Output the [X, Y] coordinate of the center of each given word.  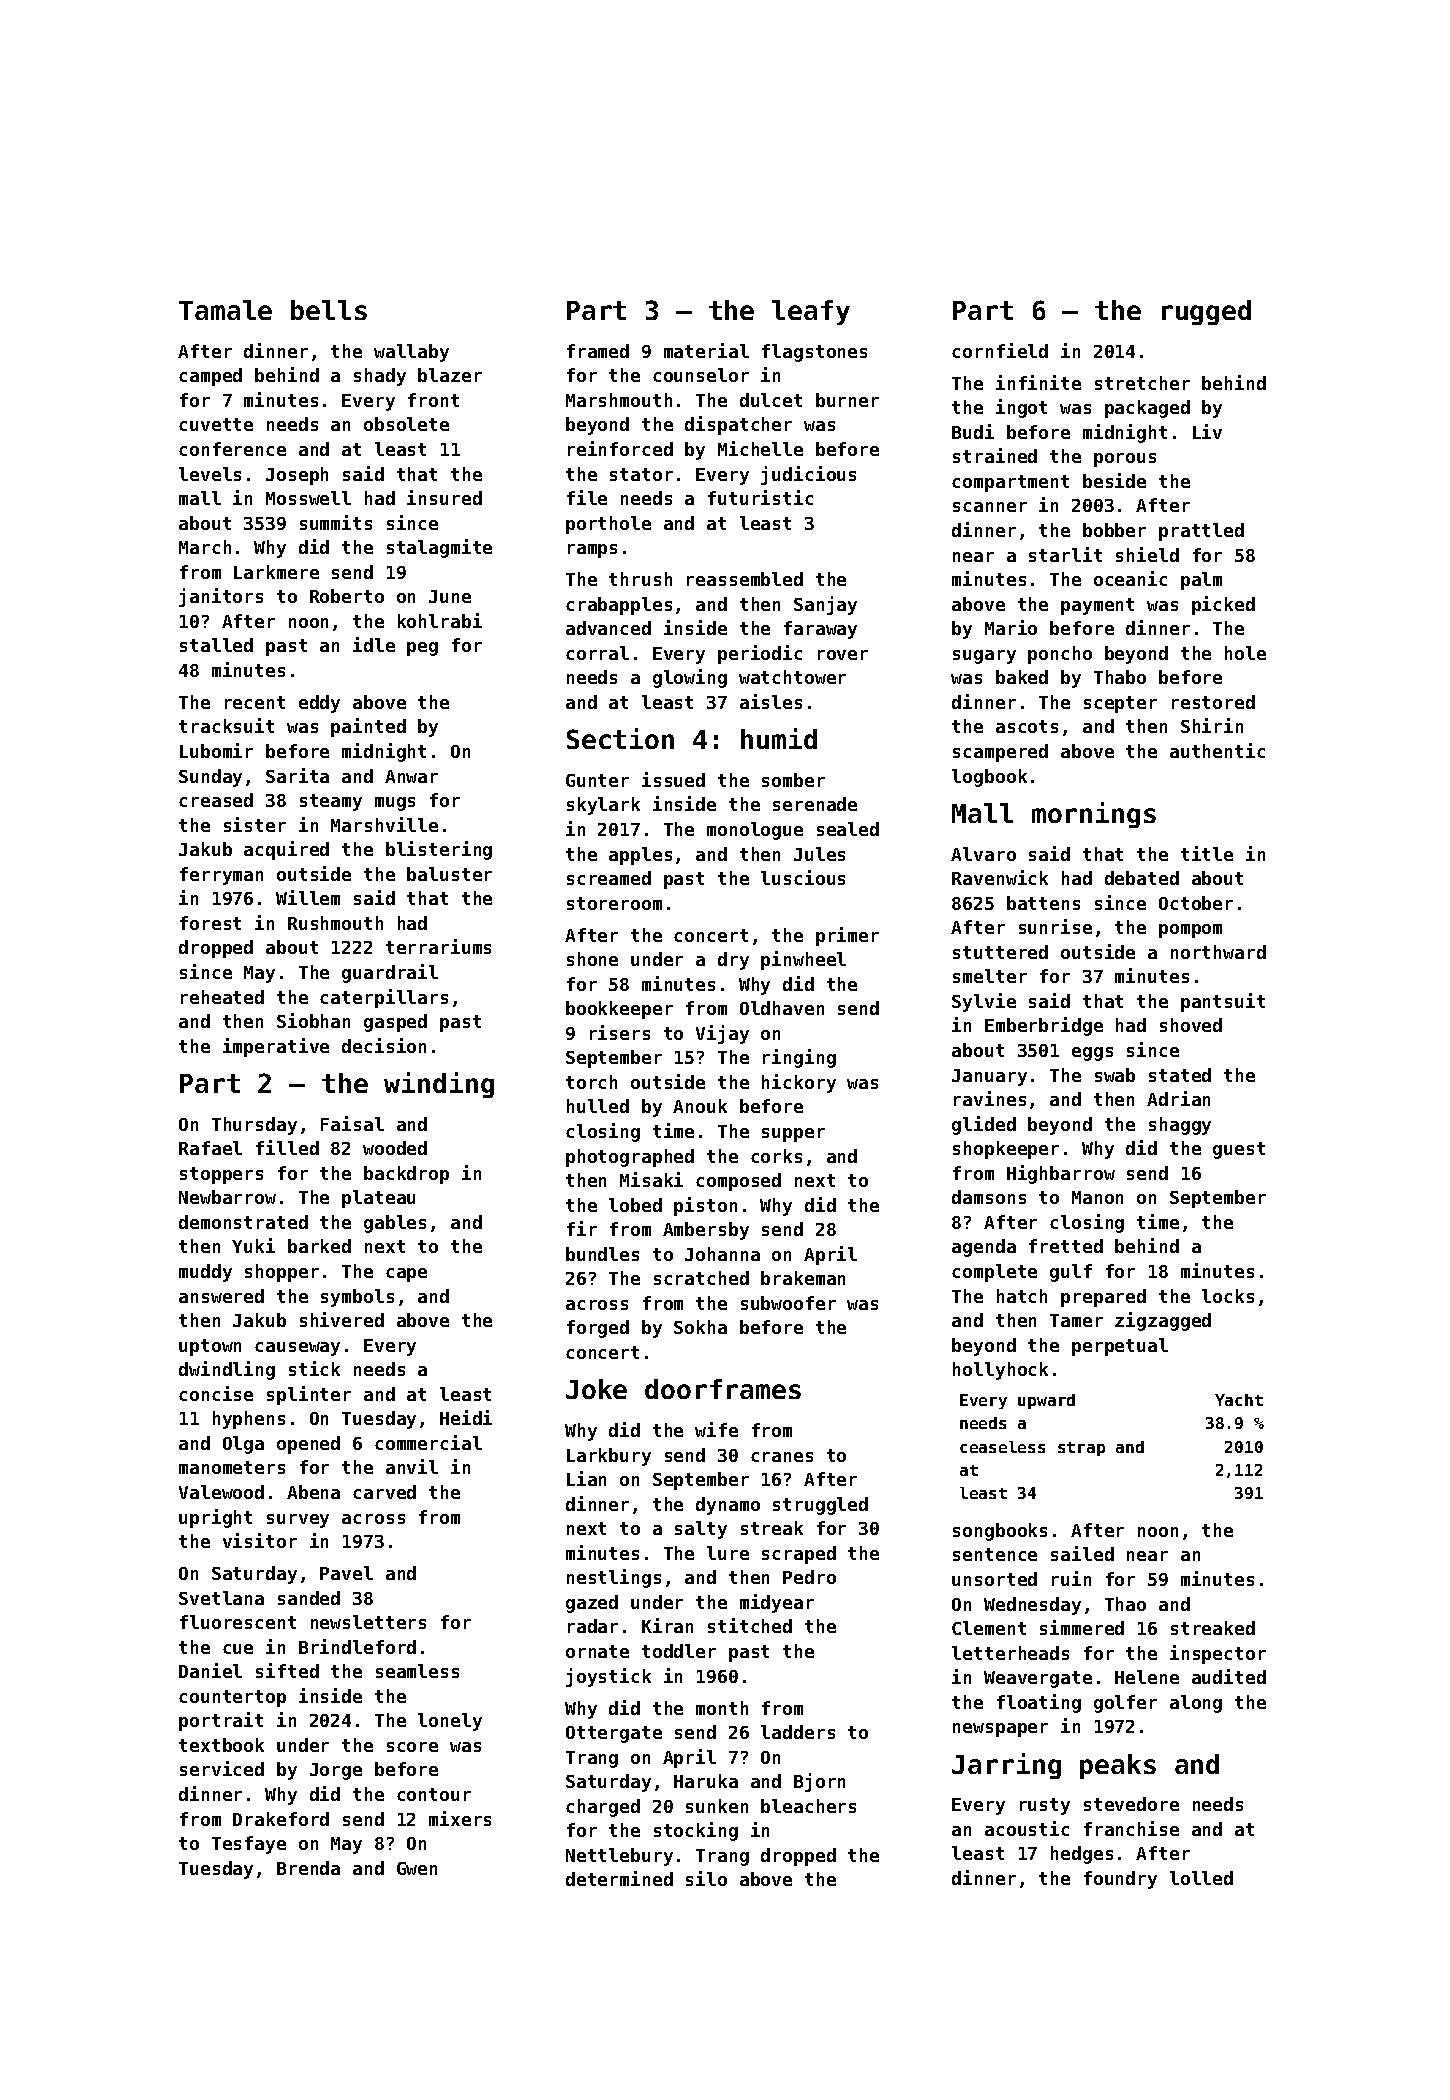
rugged [1206, 312]
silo [706, 1878]
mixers [460, 1818]
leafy [811, 312]
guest [1239, 1150]
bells [329, 310]
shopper [282, 1273]
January [989, 1077]
